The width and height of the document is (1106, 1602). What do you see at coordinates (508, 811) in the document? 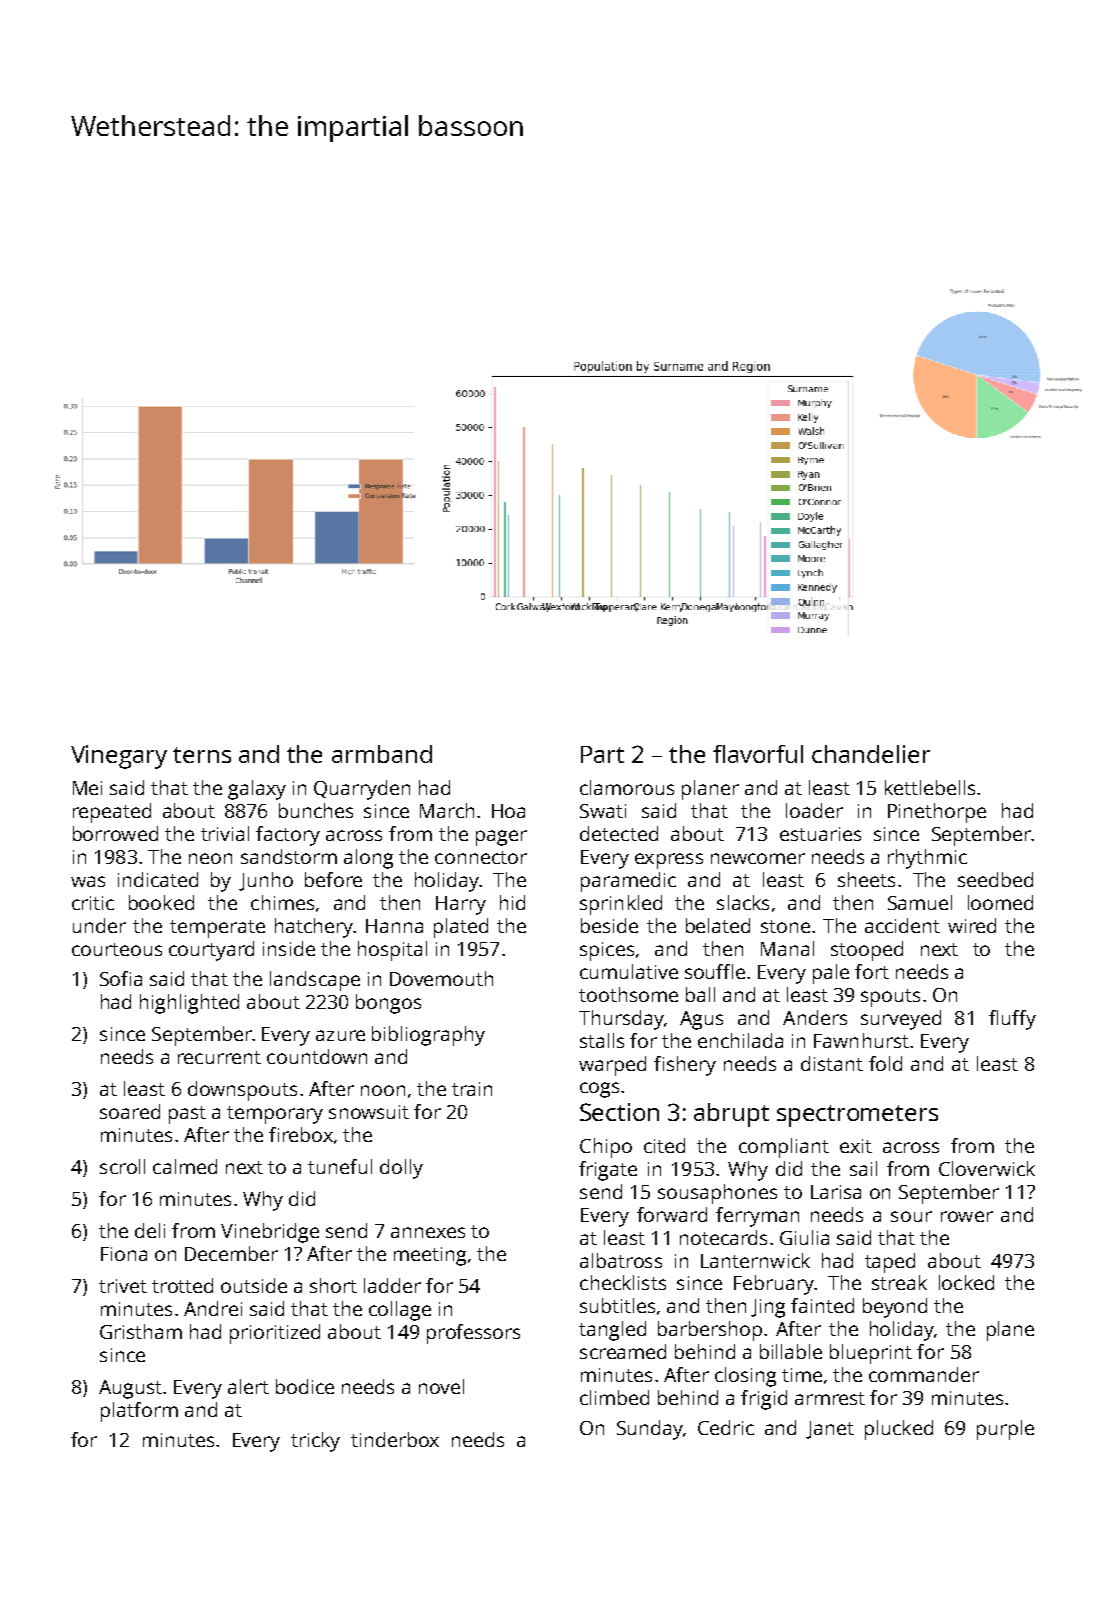
I see `Hoa` at bounding box center [508, 811].
